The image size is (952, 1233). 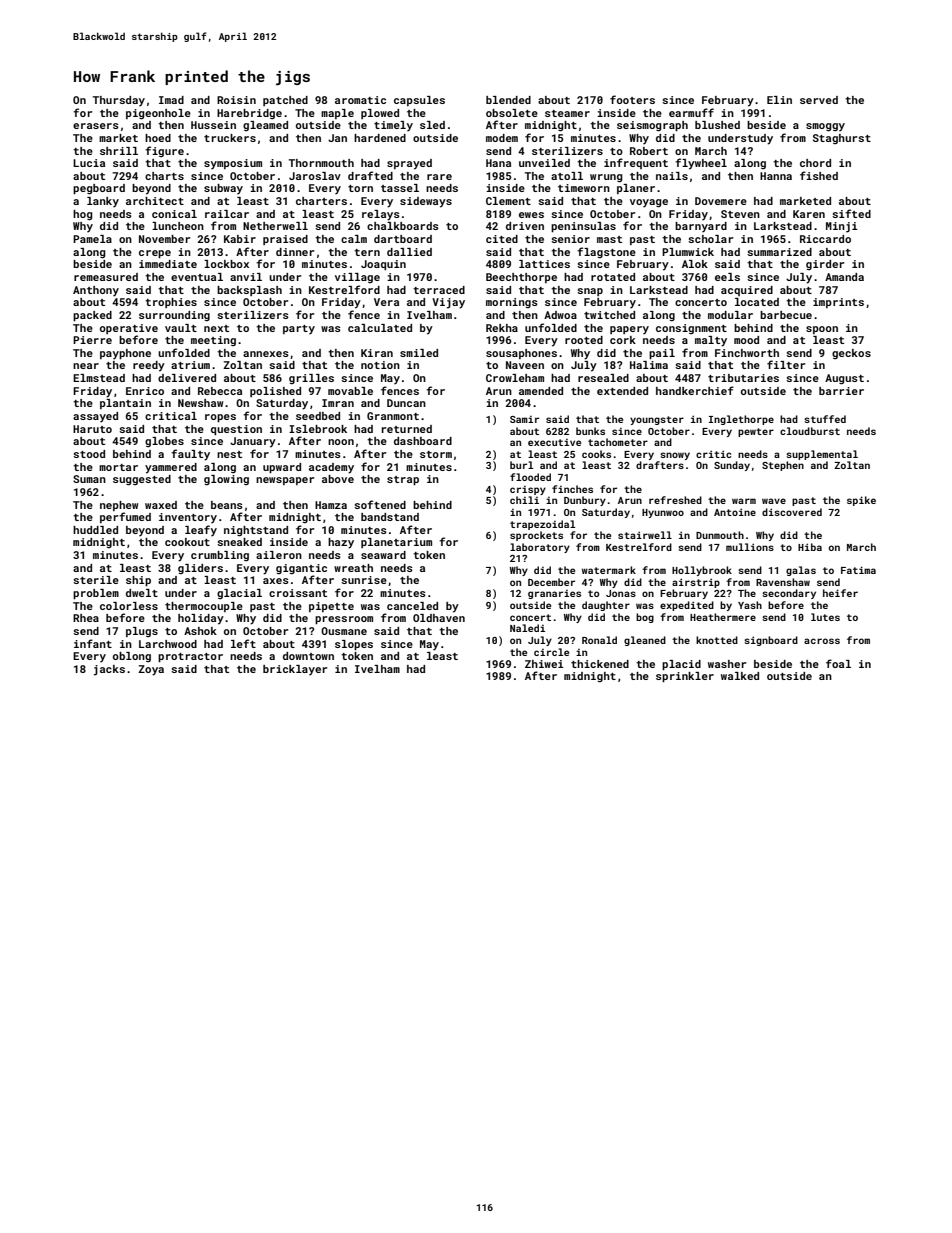 What do you see at coordinates (295, 670) in the page?
I see `bricklayer` at bounding box center [295, 670].
